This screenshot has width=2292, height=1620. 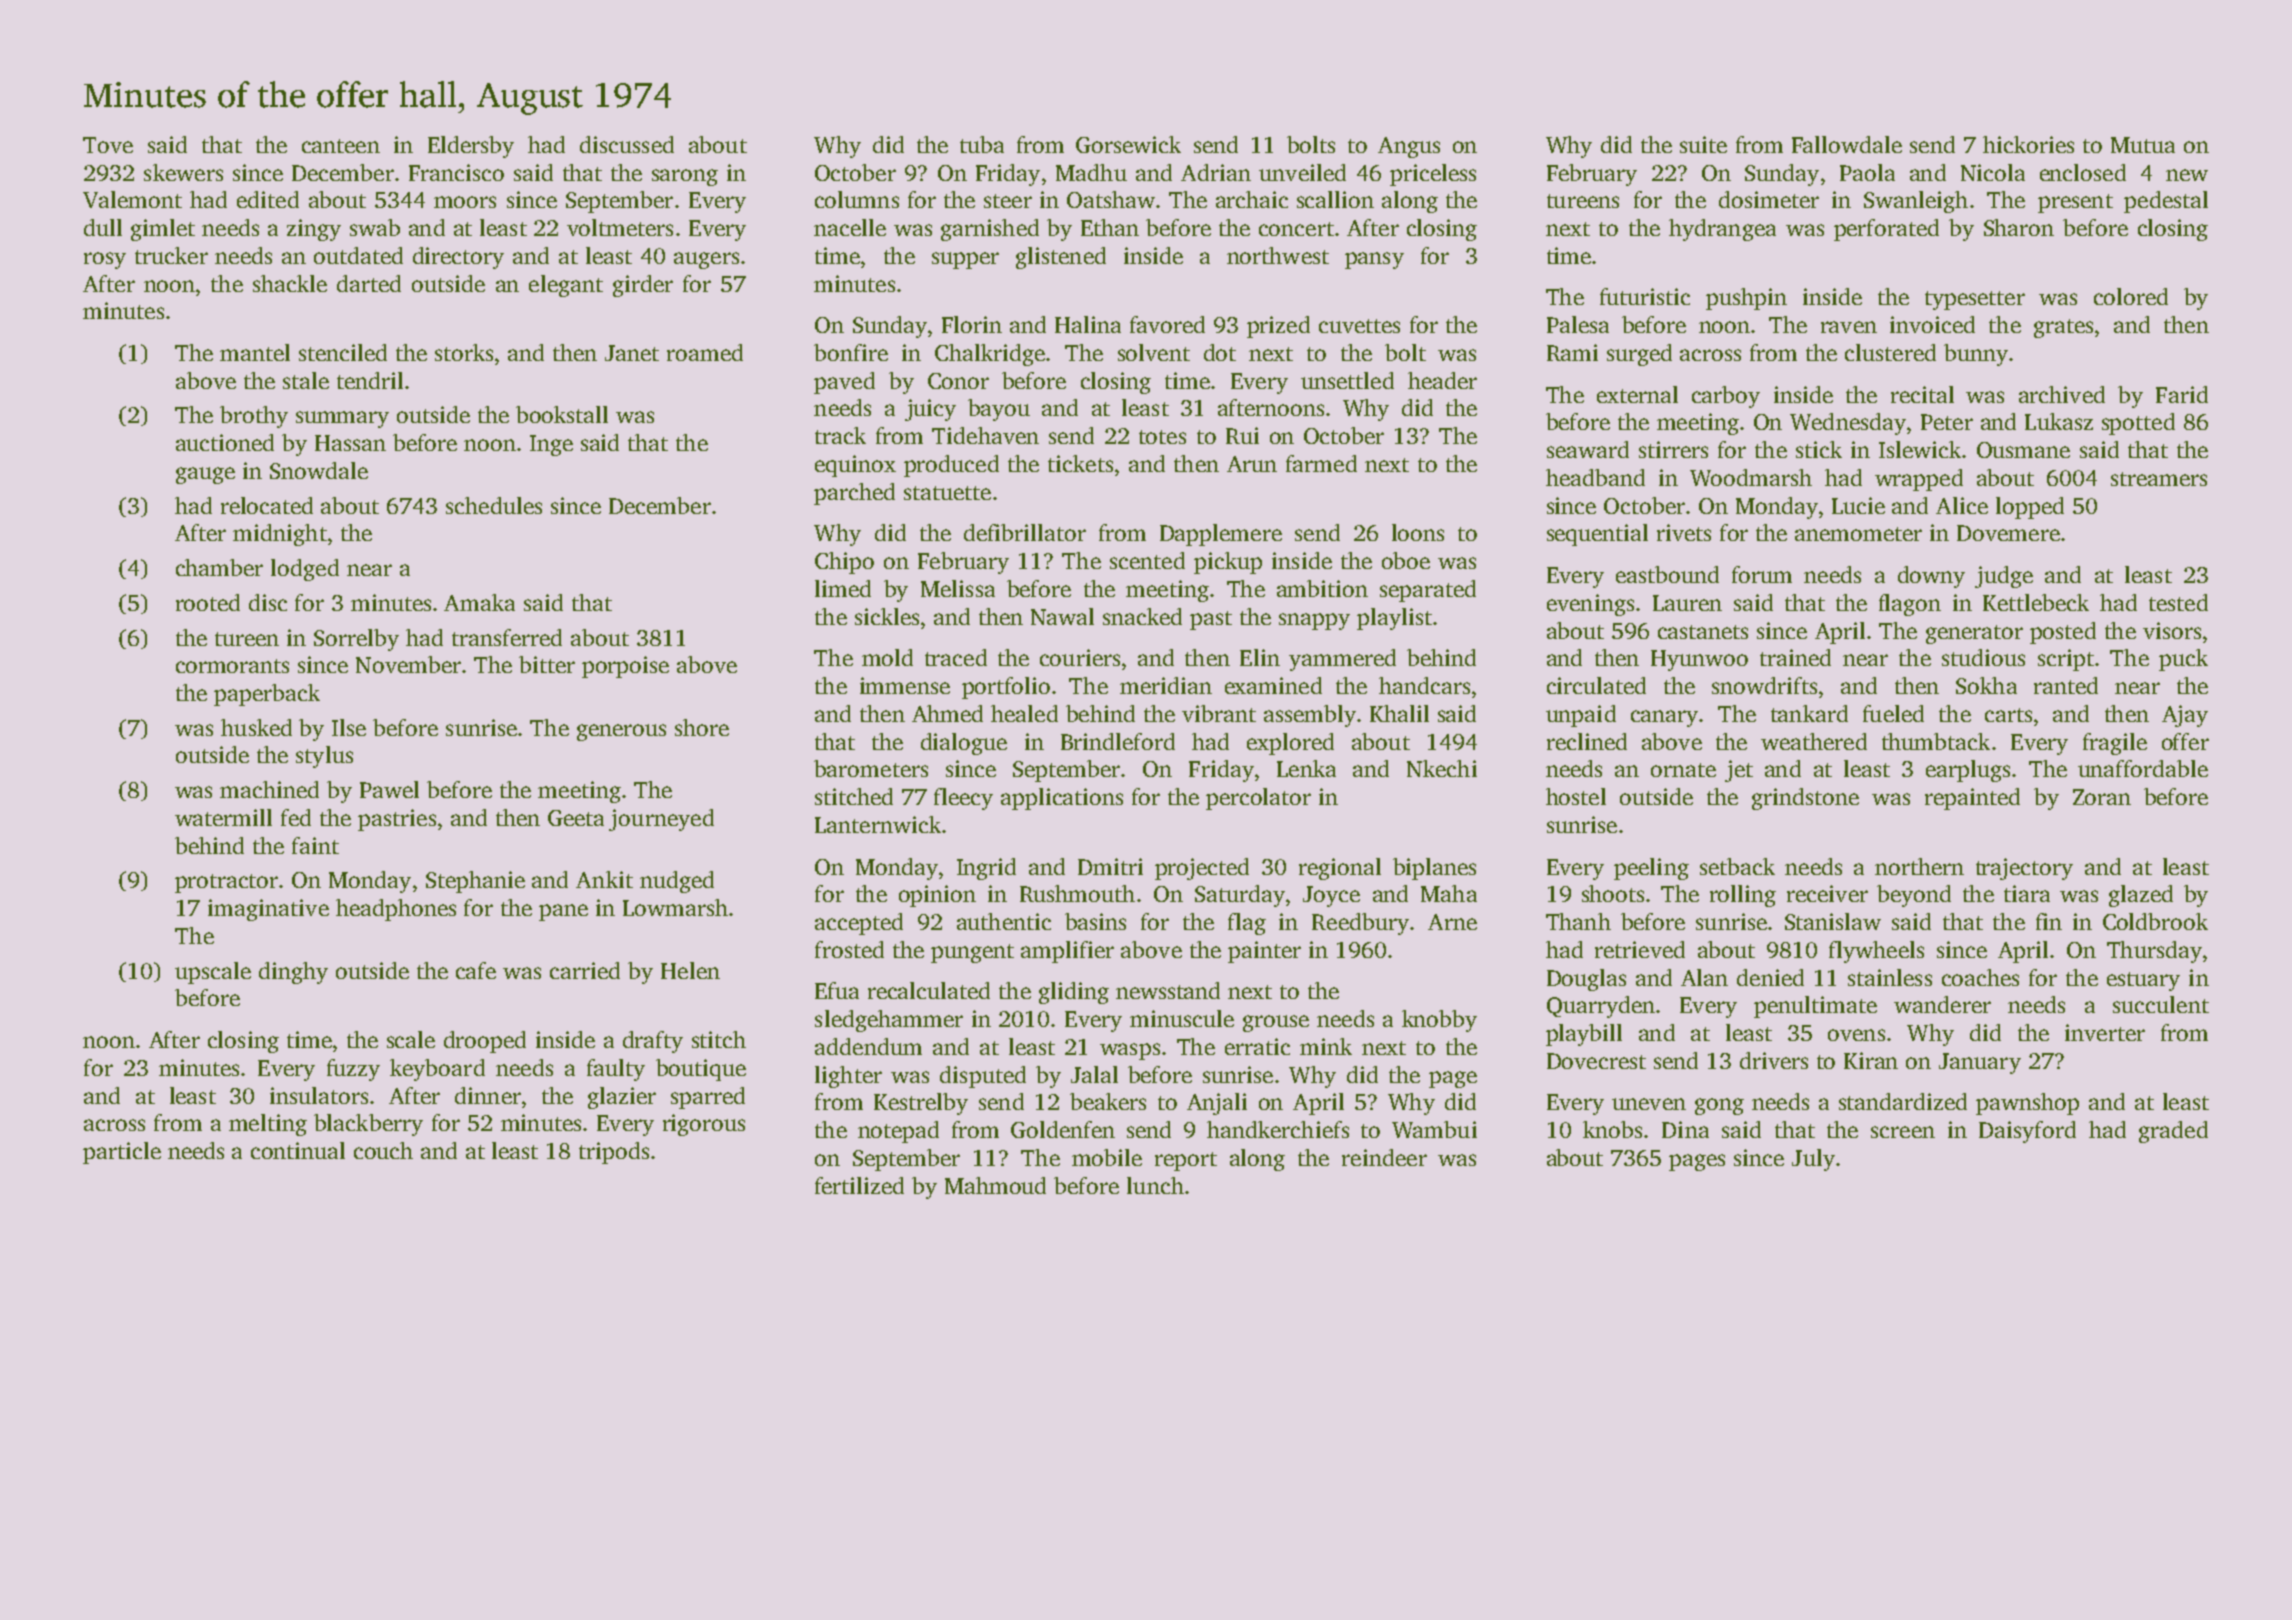 What do you see at coordinates (2159, 479) in the screenshot?
I see `streamers` at bounding box center [2159, 479].
